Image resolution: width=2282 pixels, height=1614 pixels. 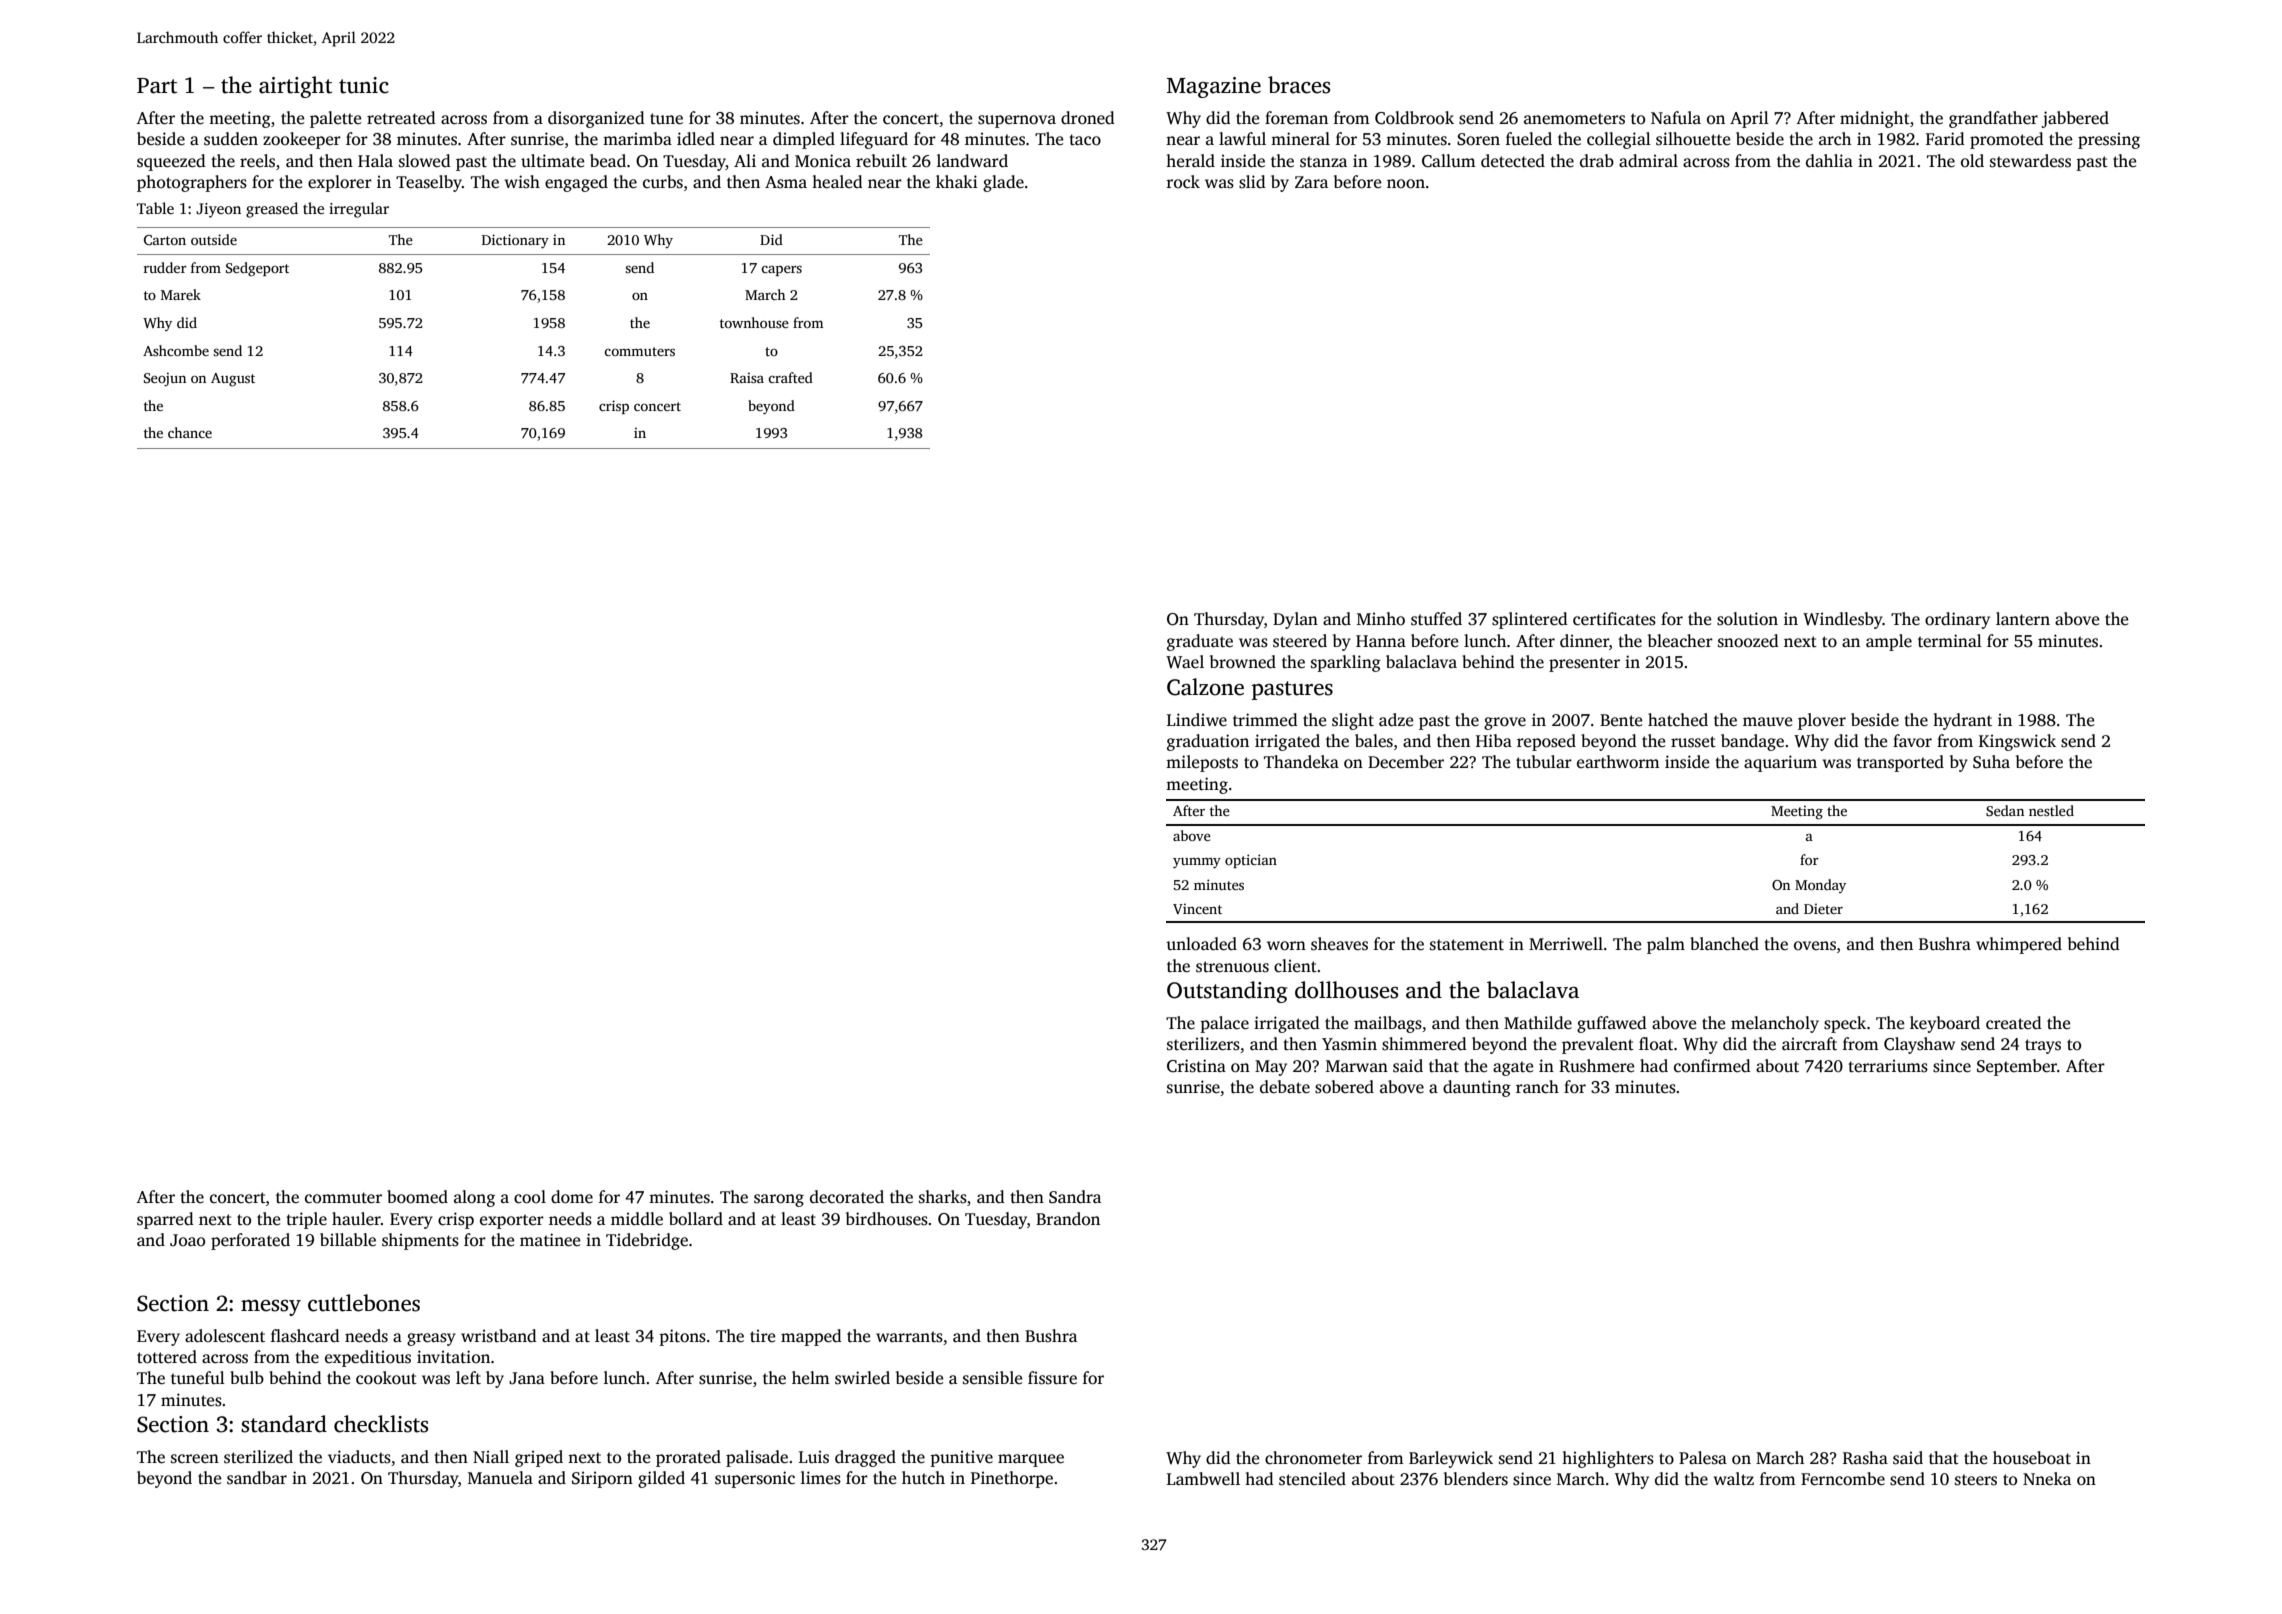 I want to click on chance, so click(x=190, y=432).
